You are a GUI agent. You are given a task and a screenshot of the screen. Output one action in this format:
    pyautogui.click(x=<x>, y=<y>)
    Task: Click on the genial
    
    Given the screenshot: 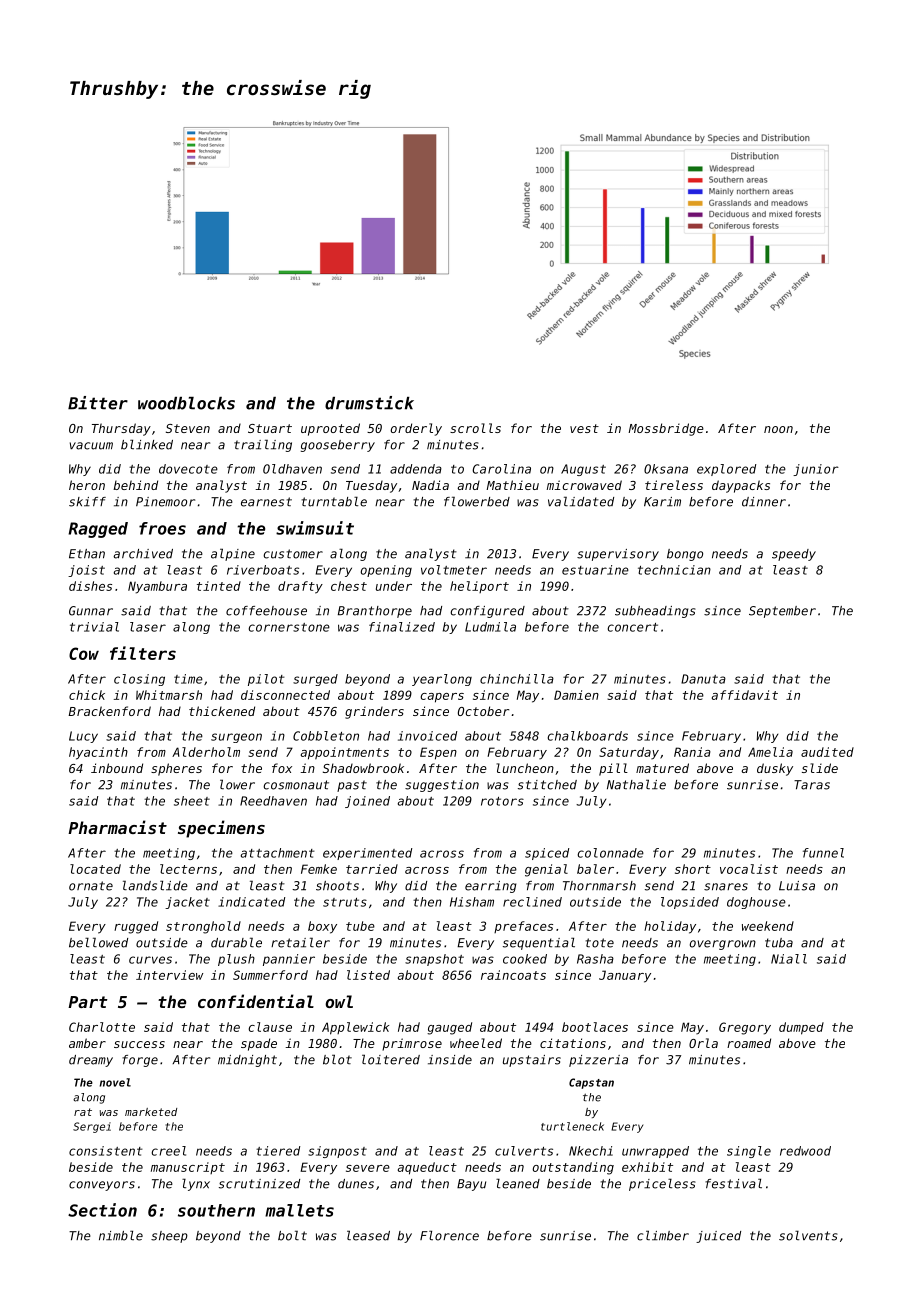 What is the action you would take?
    pyautogui.click(x=546, y=870)
